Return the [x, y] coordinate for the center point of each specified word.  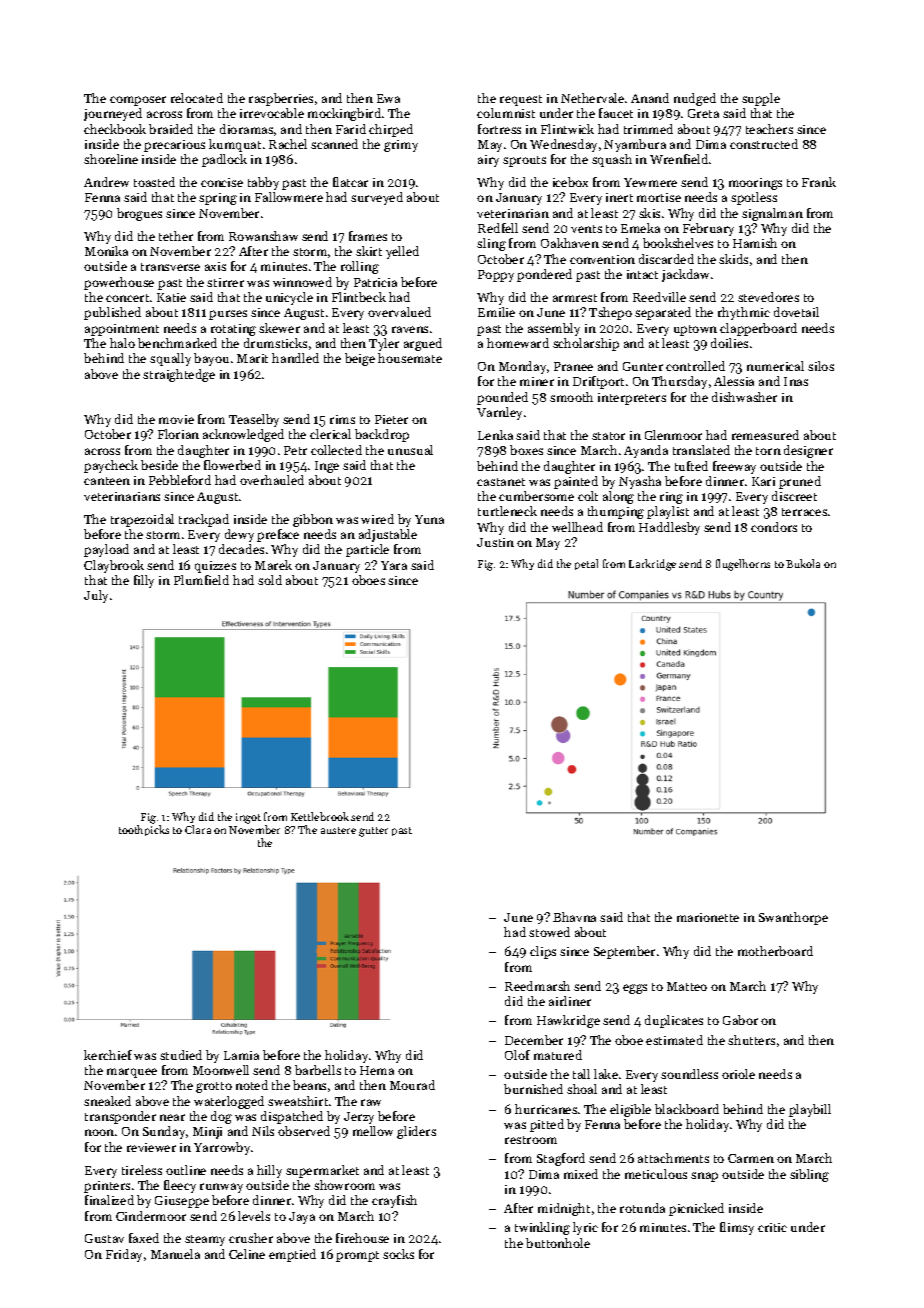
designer [808, 451]
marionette [708, 917]
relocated [197, 98]
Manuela [175, 1254]
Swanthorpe [793, 918]
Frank [819, 182]
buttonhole [558, 1243]
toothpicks [144, 830]
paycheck [111, 466]
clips [543, 952]
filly [144, 581]
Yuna [429, 519]
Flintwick [567, 129]
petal [586, 564]
